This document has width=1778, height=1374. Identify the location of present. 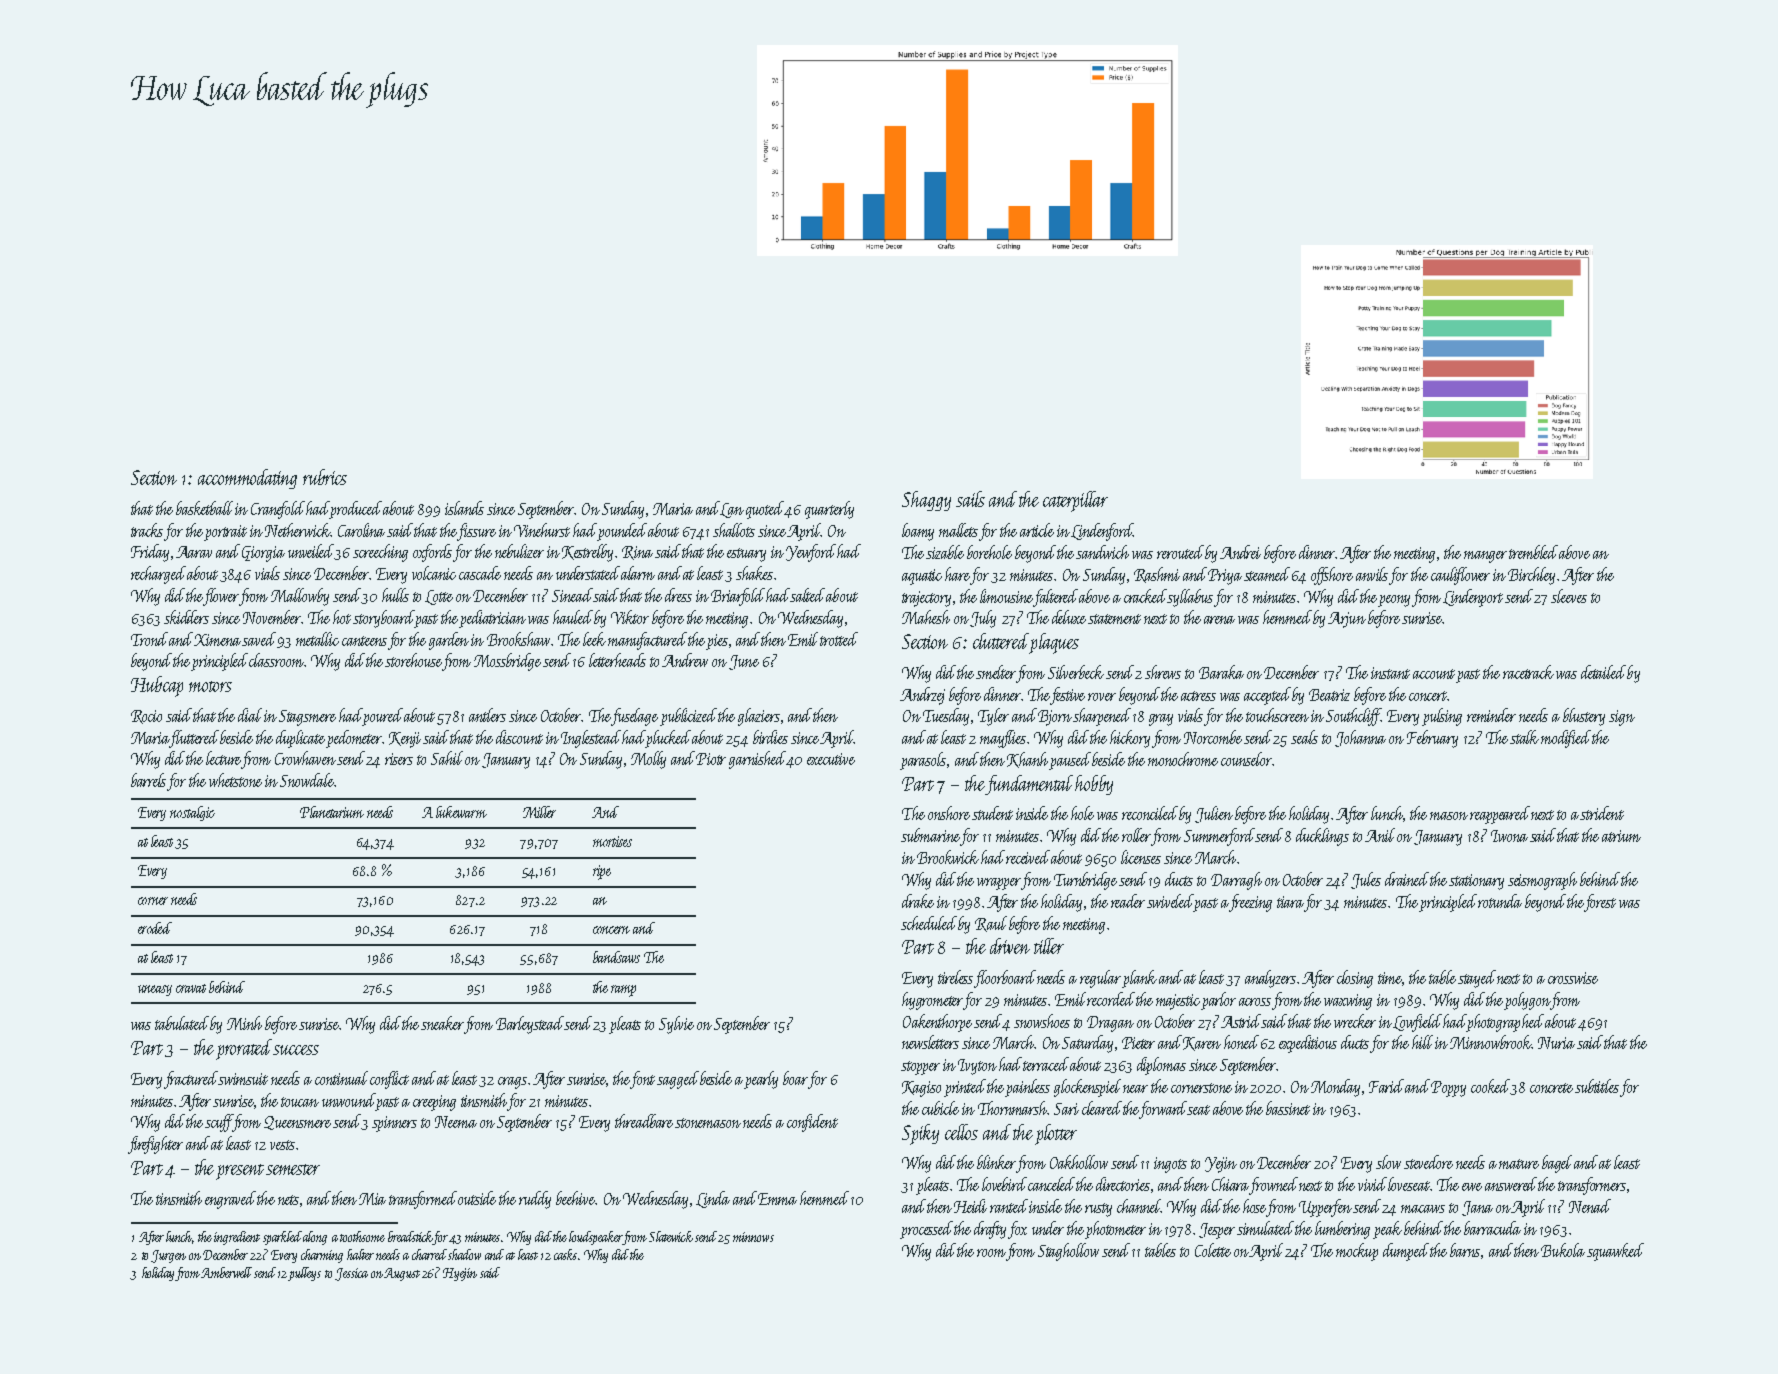
(240, 1172).
